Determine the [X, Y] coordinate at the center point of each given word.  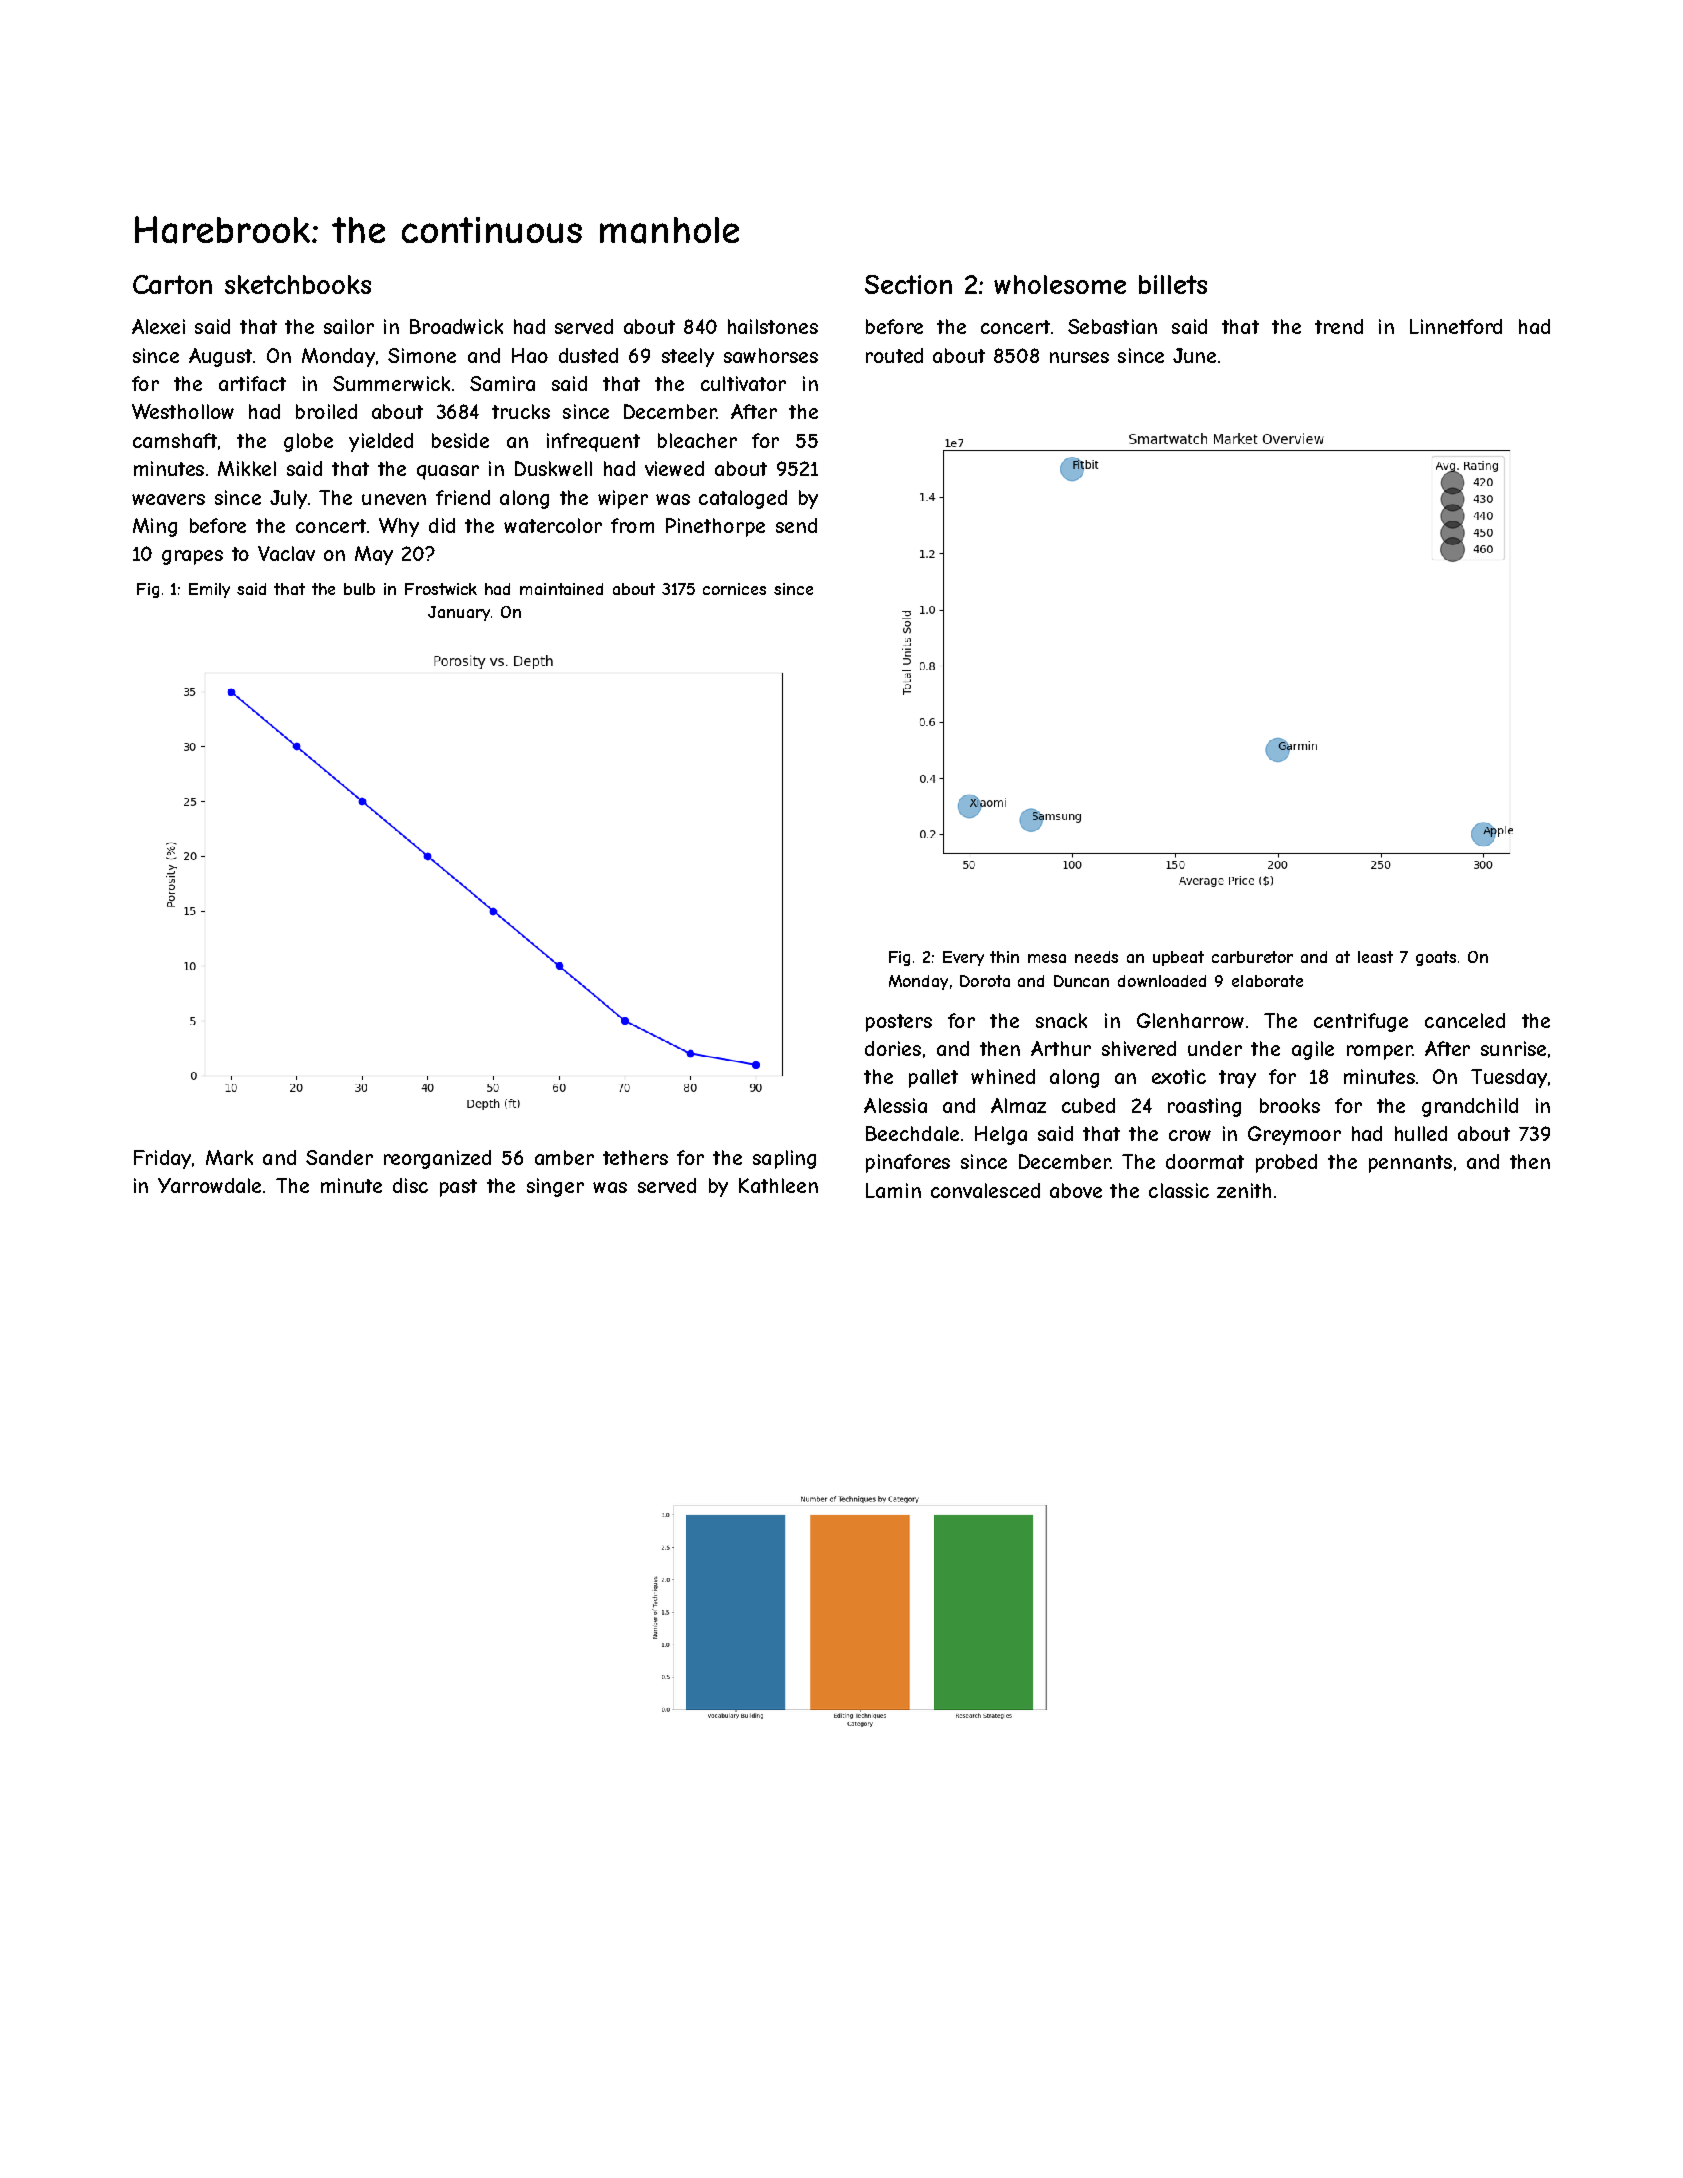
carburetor [1252, 957]
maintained [561, 589]
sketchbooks [298, 284]
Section [908, 284]
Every [963, 958]
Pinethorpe [715, 527]
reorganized [437, 1159]
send [796, 525]
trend [1339, 326]
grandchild [1470, 1107]
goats [1436, 958]
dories [893, 1048]
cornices [734, 589]
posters [899, 1023]
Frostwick [441, 589]
